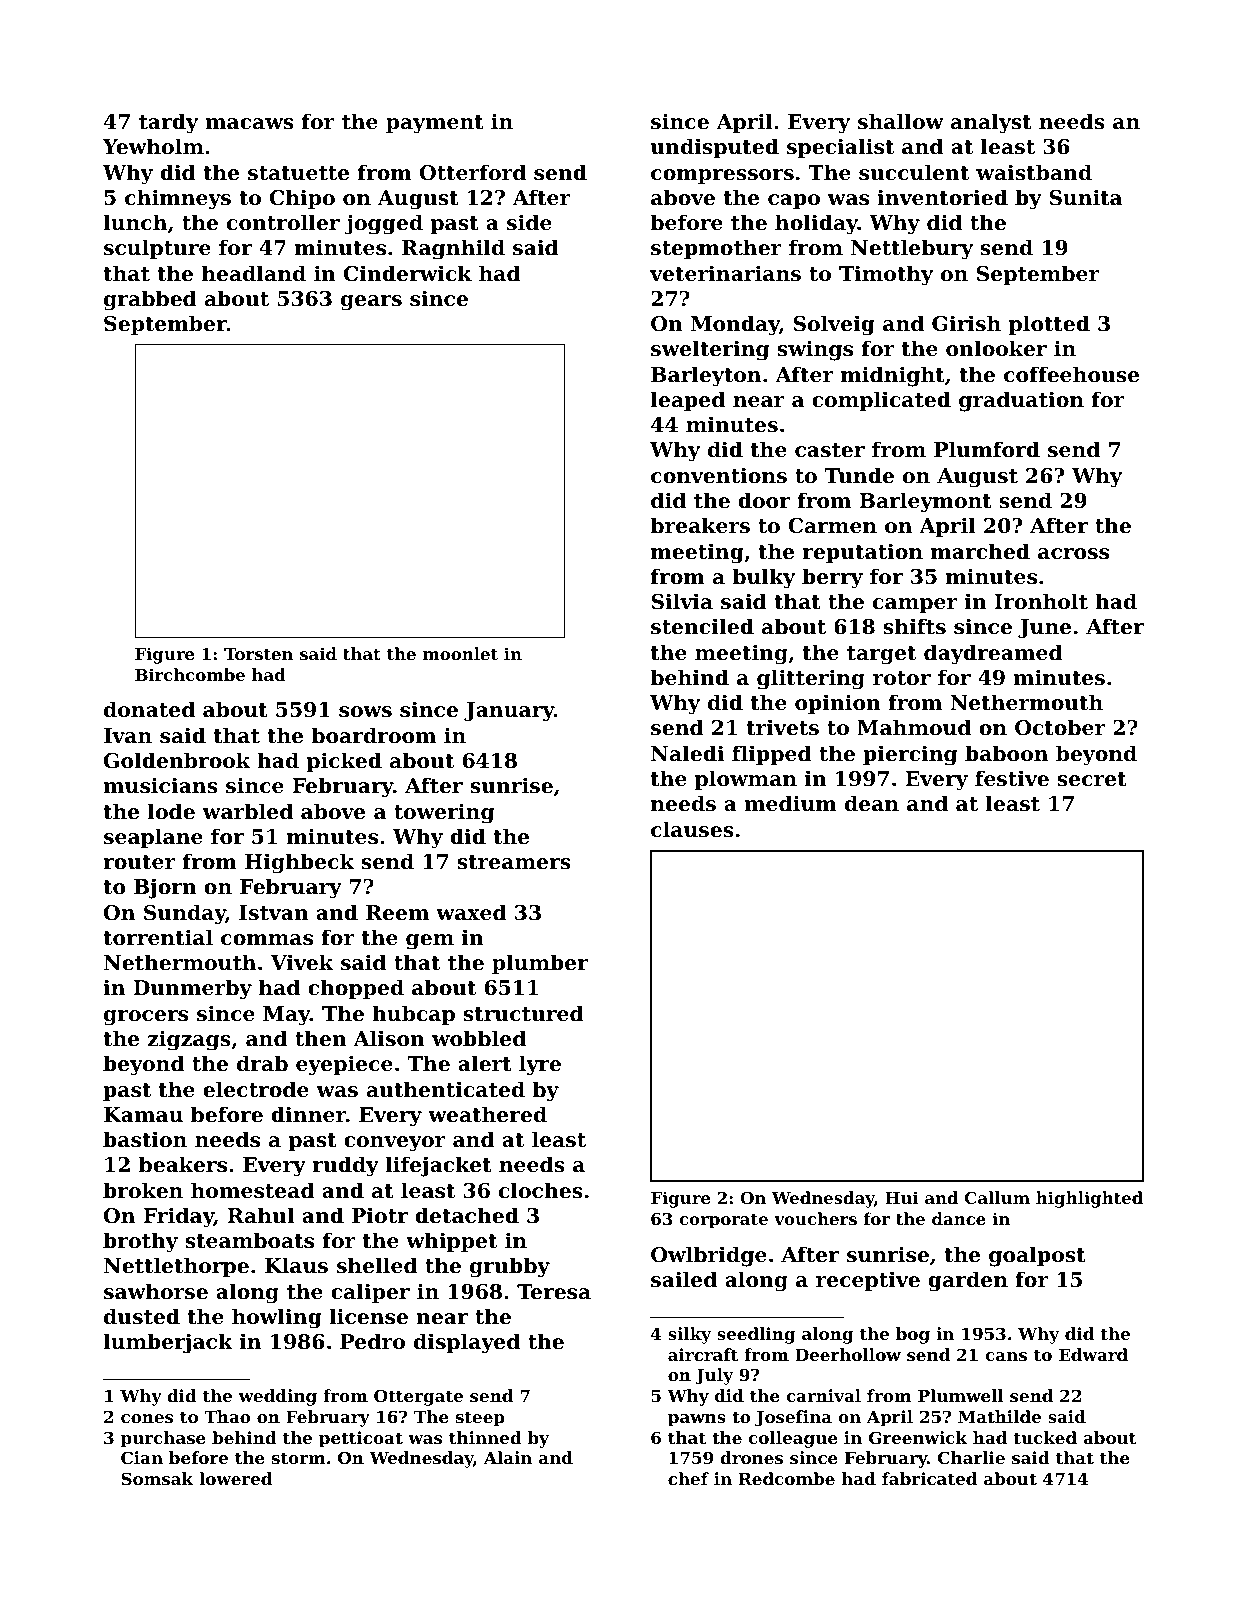 The height and width of the screenshot is (1614, 1247). What do you see at coordinates (914, 626) in the screenshot?
I see `shifts` at bounding box center [914, 626].
